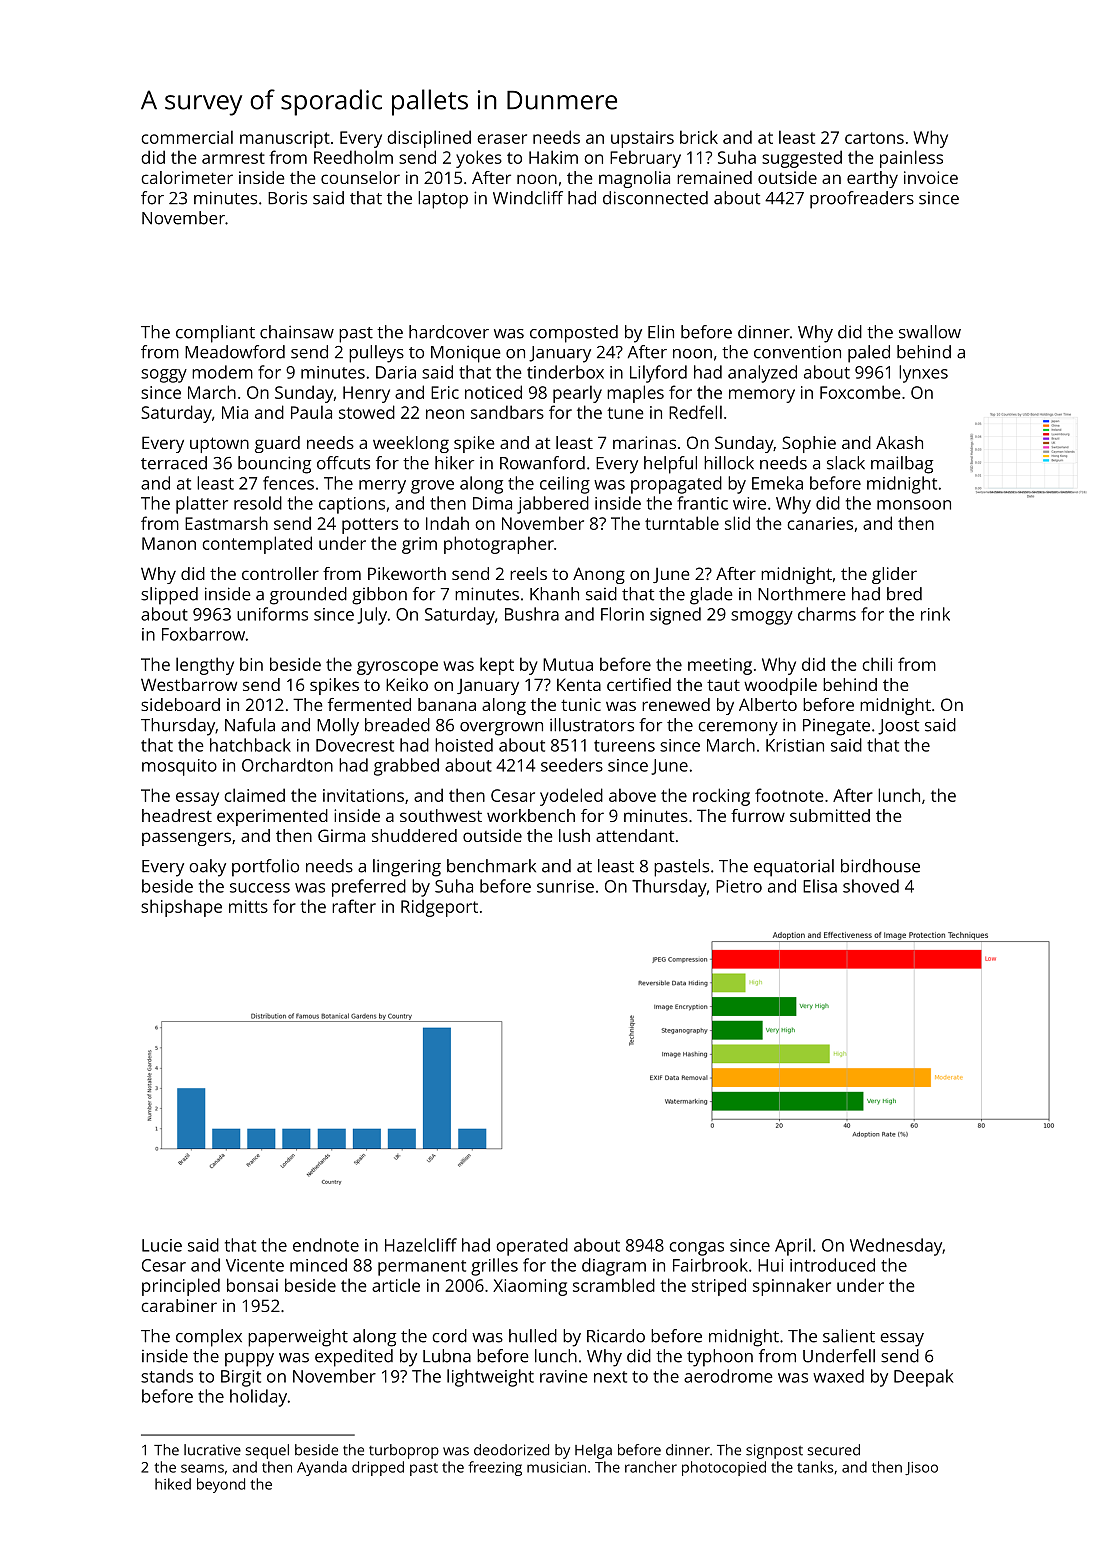  What do you see at coordinates (490, 1378) in the screenshot?
I see `lightweight` at bounding box center [490, 1378].
